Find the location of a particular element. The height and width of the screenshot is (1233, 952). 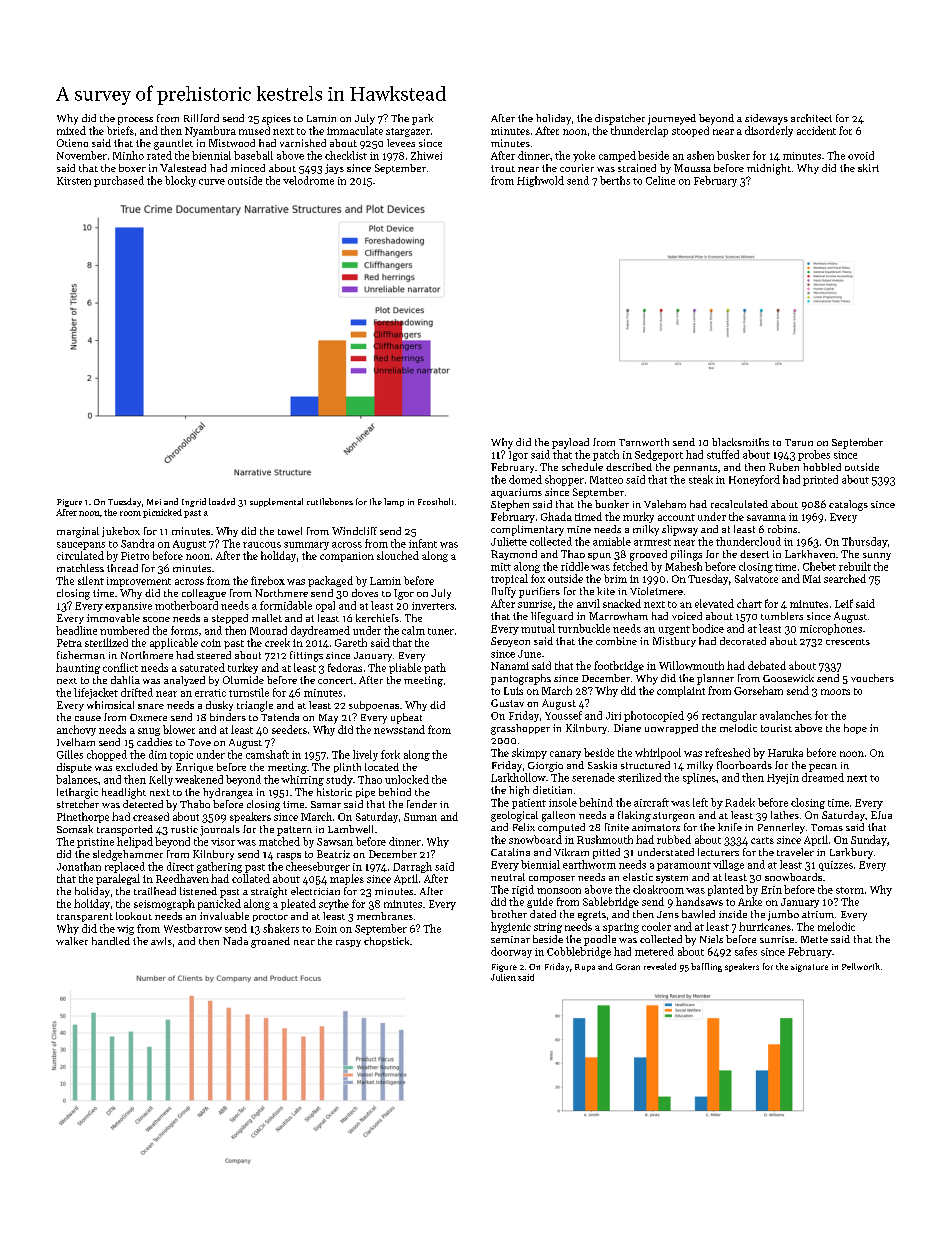

Zhiwei is located at coordinates (426, 155).
